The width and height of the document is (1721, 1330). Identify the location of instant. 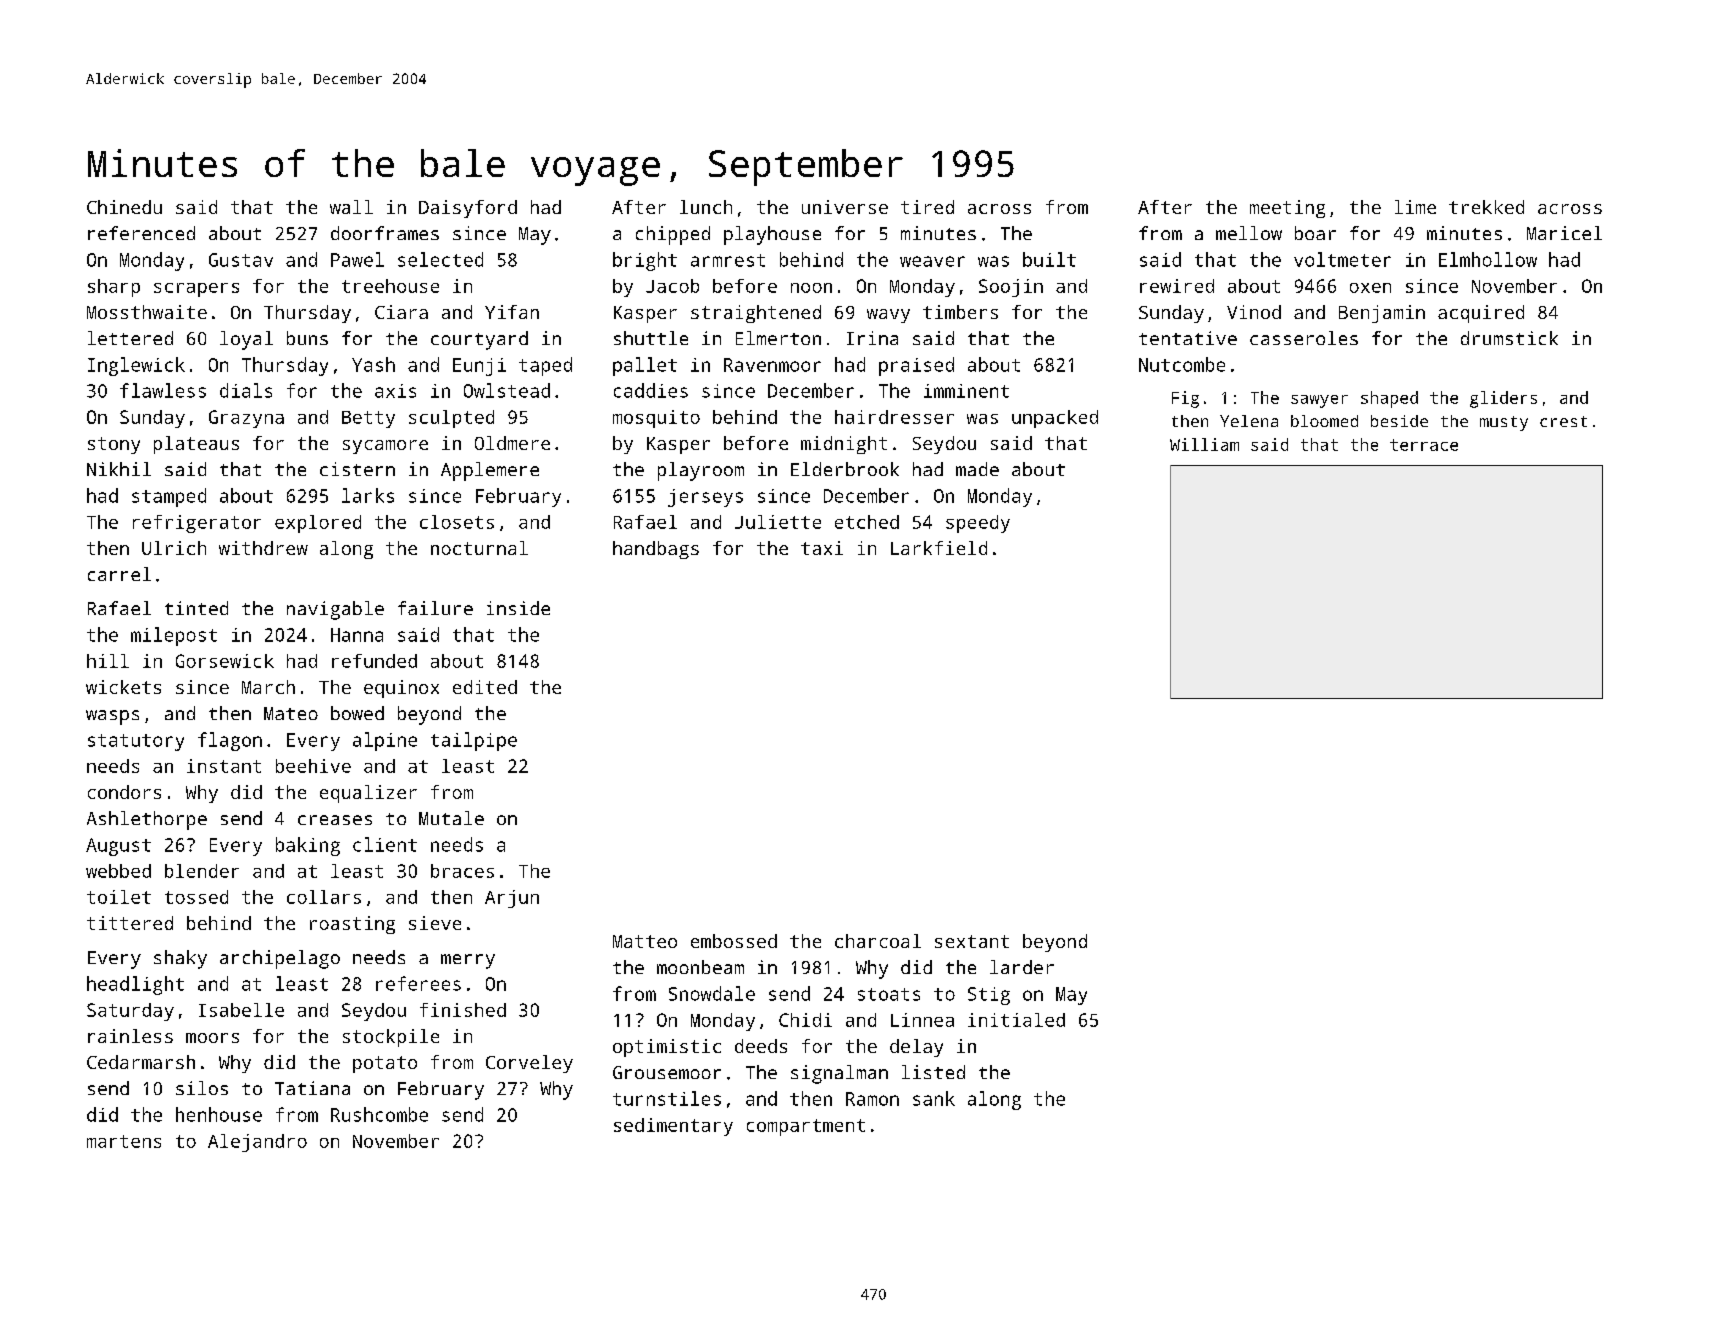
(224, 766).
